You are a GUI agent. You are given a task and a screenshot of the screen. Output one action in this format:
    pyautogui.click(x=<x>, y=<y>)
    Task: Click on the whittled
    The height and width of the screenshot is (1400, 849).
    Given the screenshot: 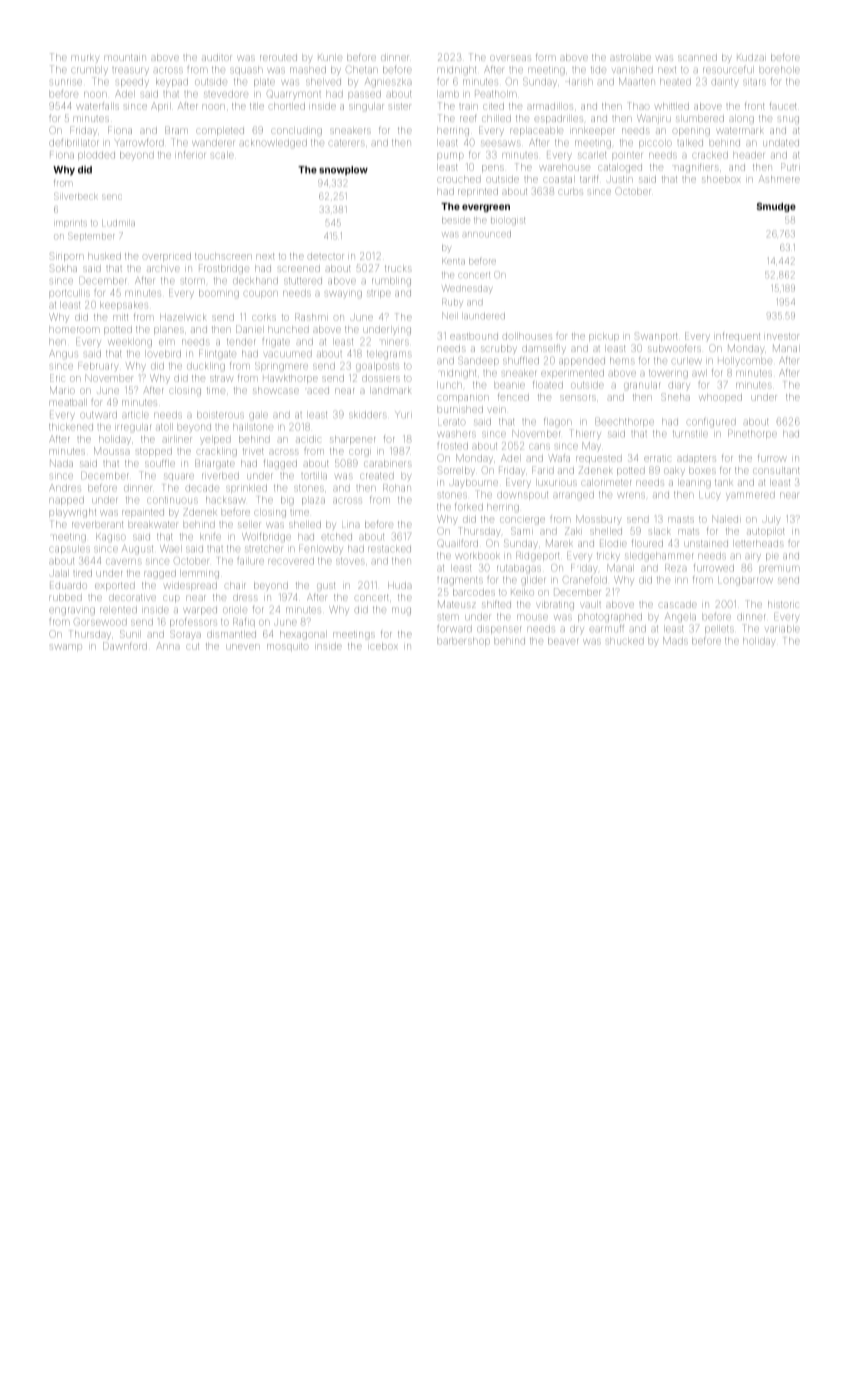 What is the action you would take?
    pyautogui.click(x=672, y=107)
